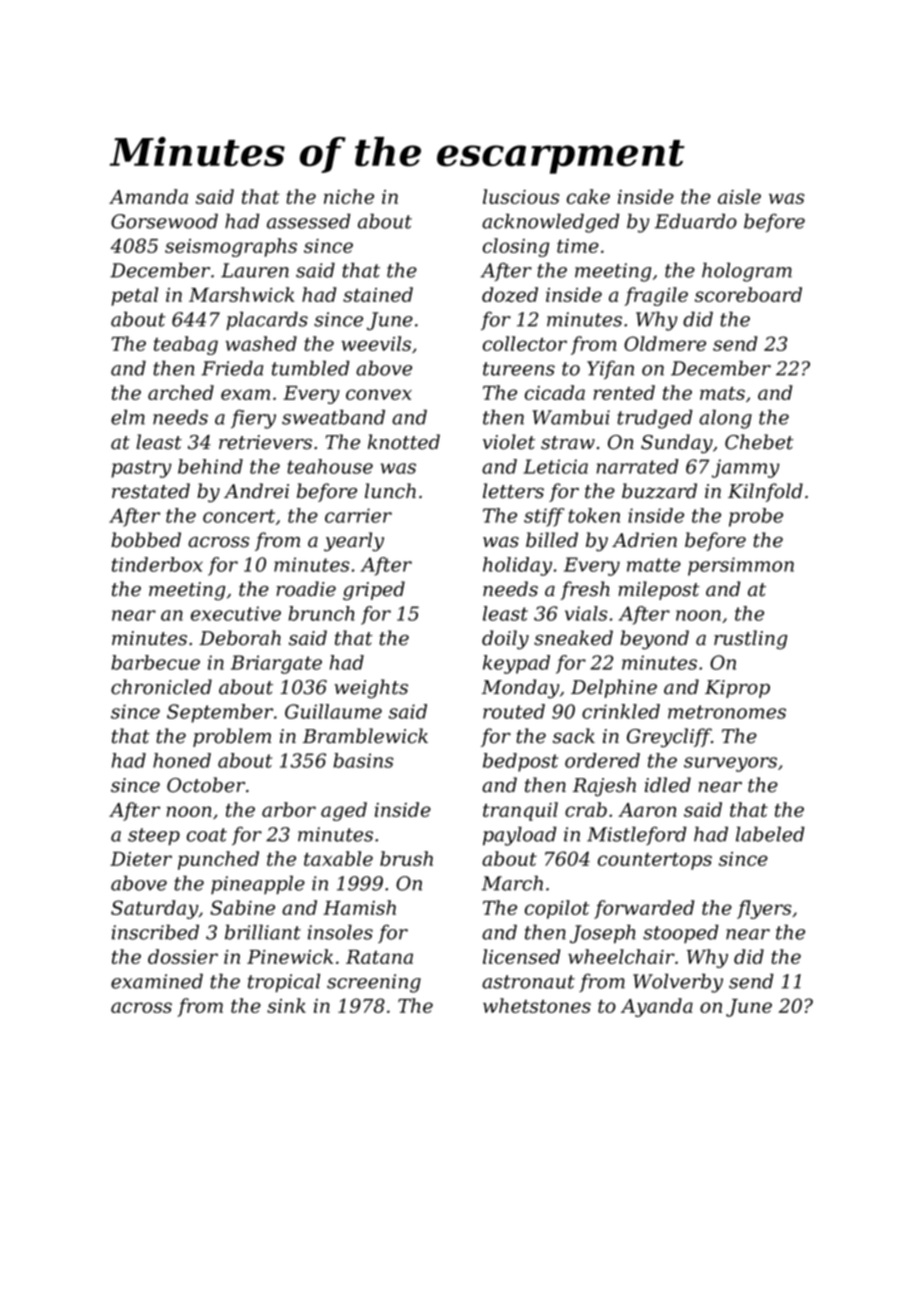 The height and width of the screenshot is (1314, 924). Describe the element at coordinates (696, 221) in the screenshot. I see `Eduardo` at that location.
